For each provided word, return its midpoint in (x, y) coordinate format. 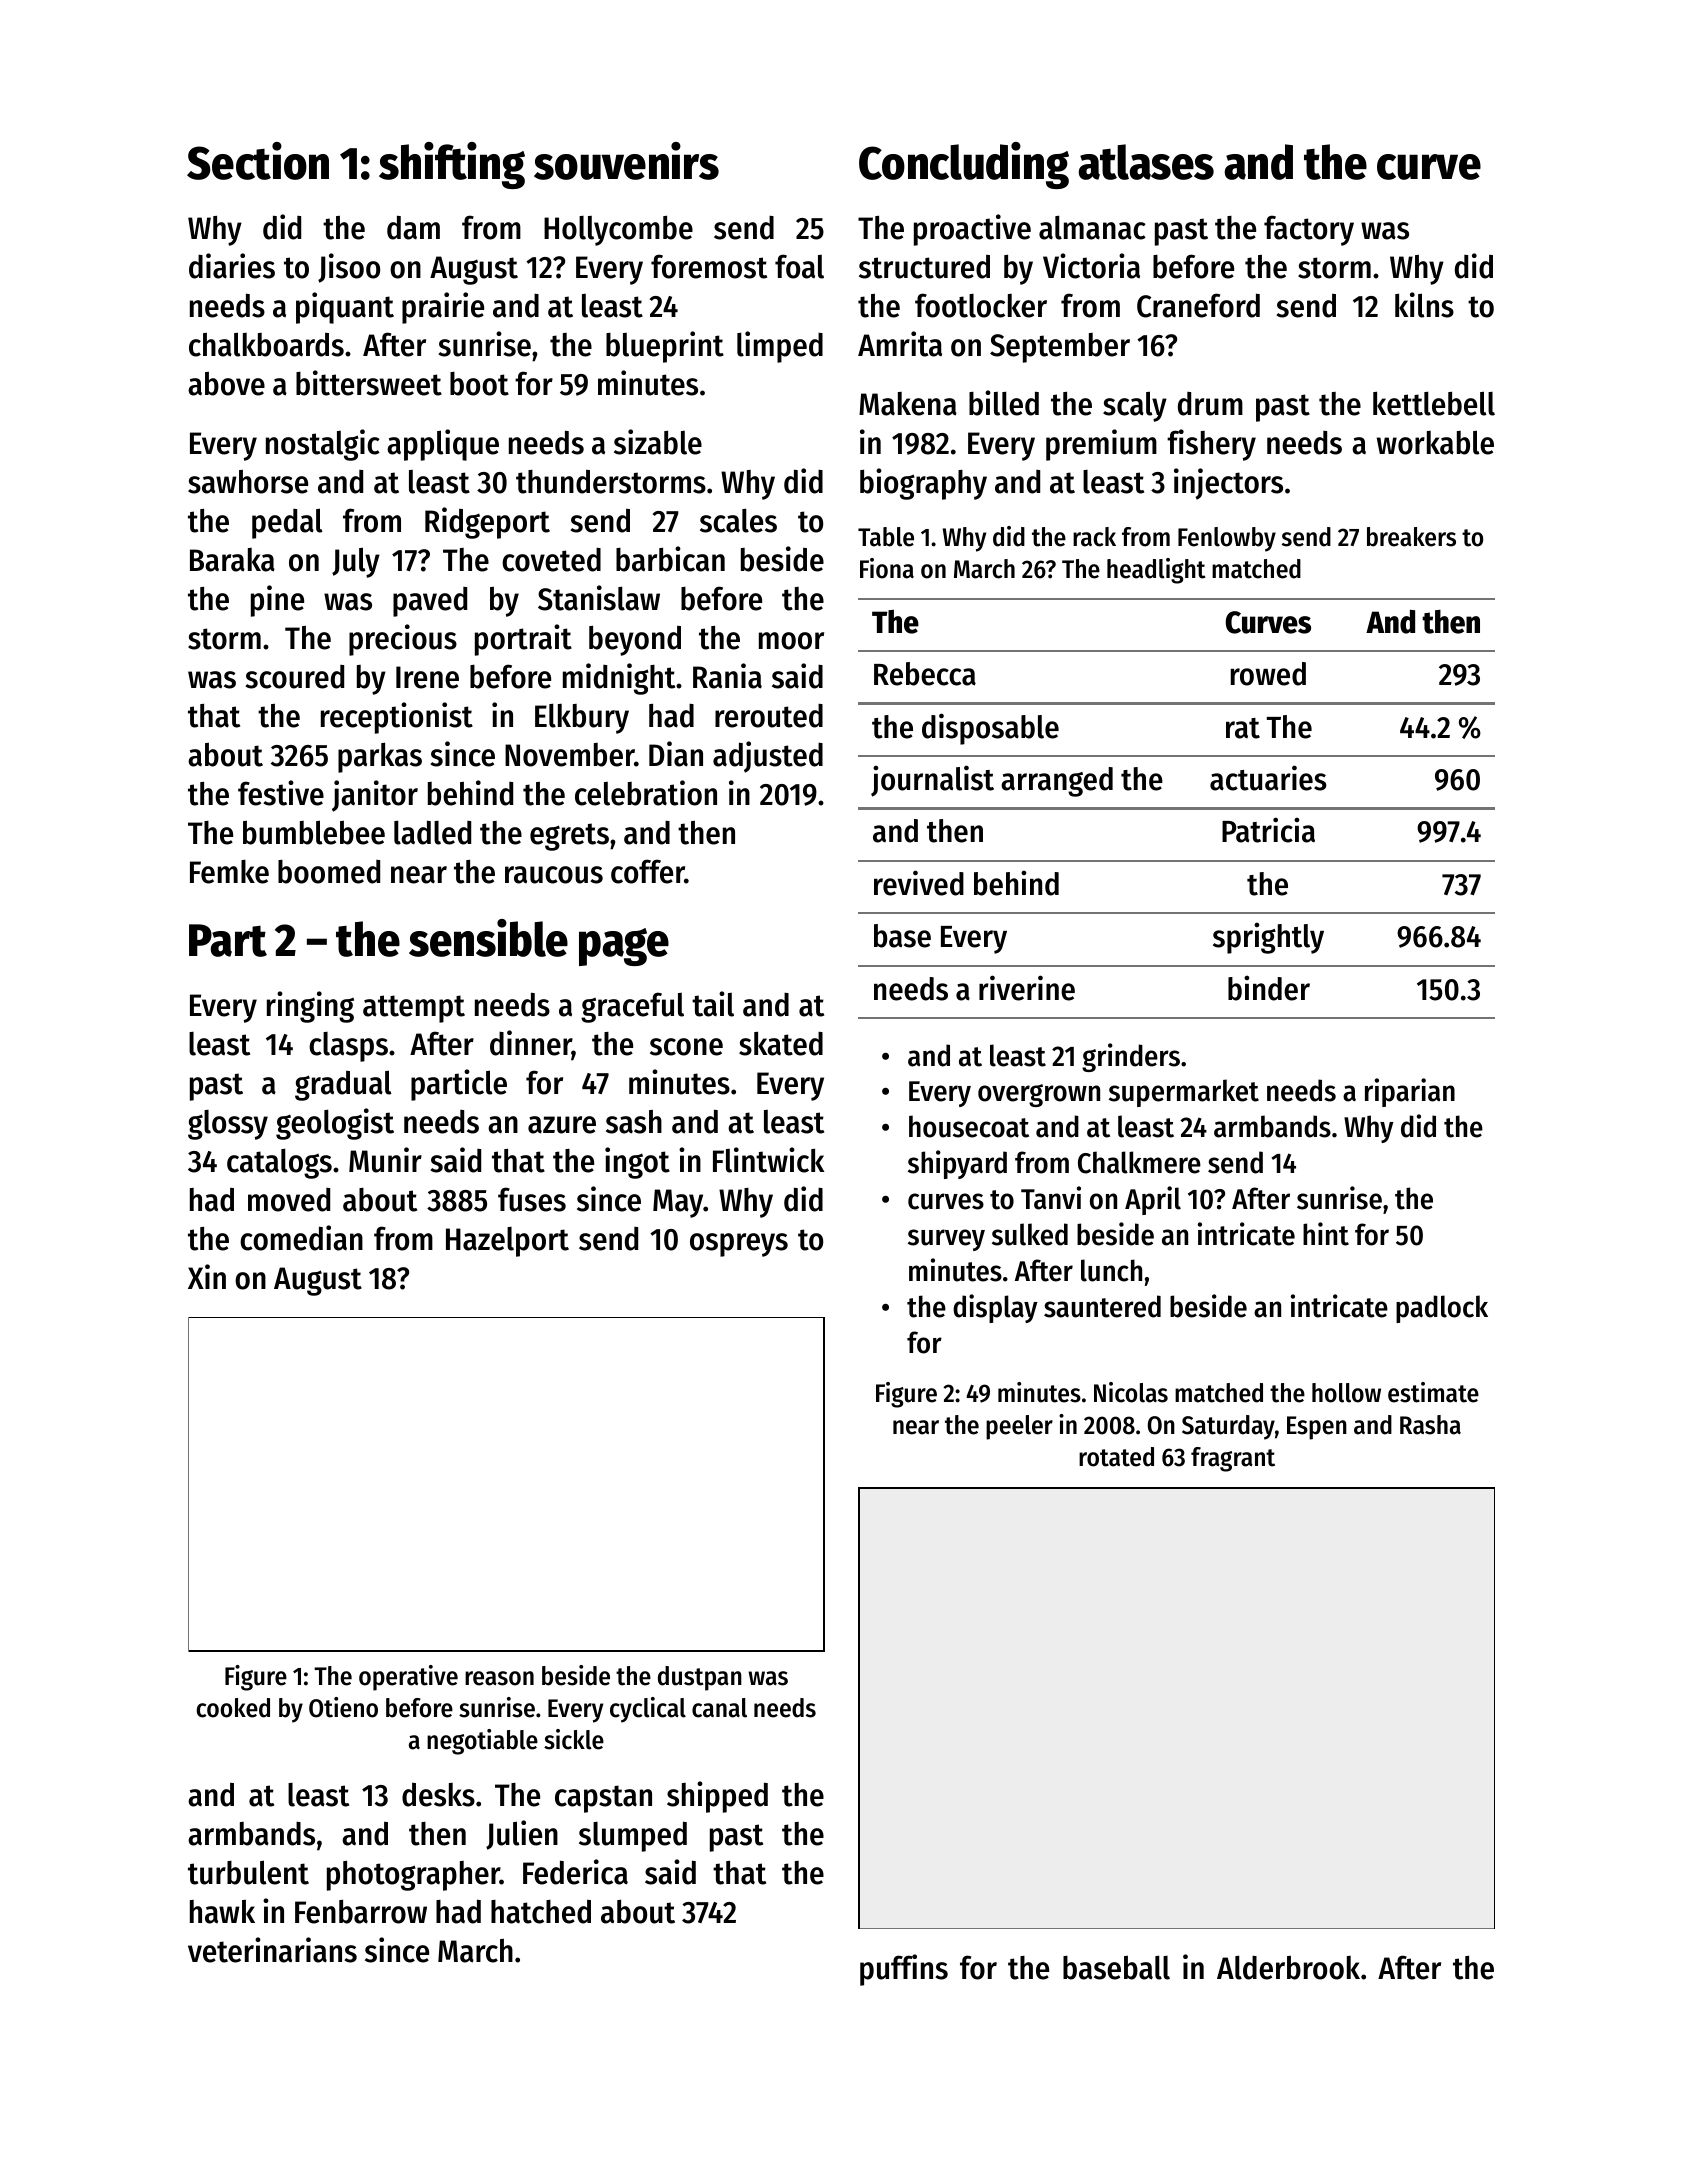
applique (443, 445)
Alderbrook (1288, 1968)
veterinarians (272, 1950)
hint (1326, 1234)
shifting (452, 165)
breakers (1411, 537)
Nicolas (1131, 1392)
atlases (1146, 162)
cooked (233, 1708)
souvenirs (626, 161)
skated (781, 1043)
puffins (904, 1970)
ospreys (739, 1245)
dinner (531, 1044)
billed (1004, 403)
